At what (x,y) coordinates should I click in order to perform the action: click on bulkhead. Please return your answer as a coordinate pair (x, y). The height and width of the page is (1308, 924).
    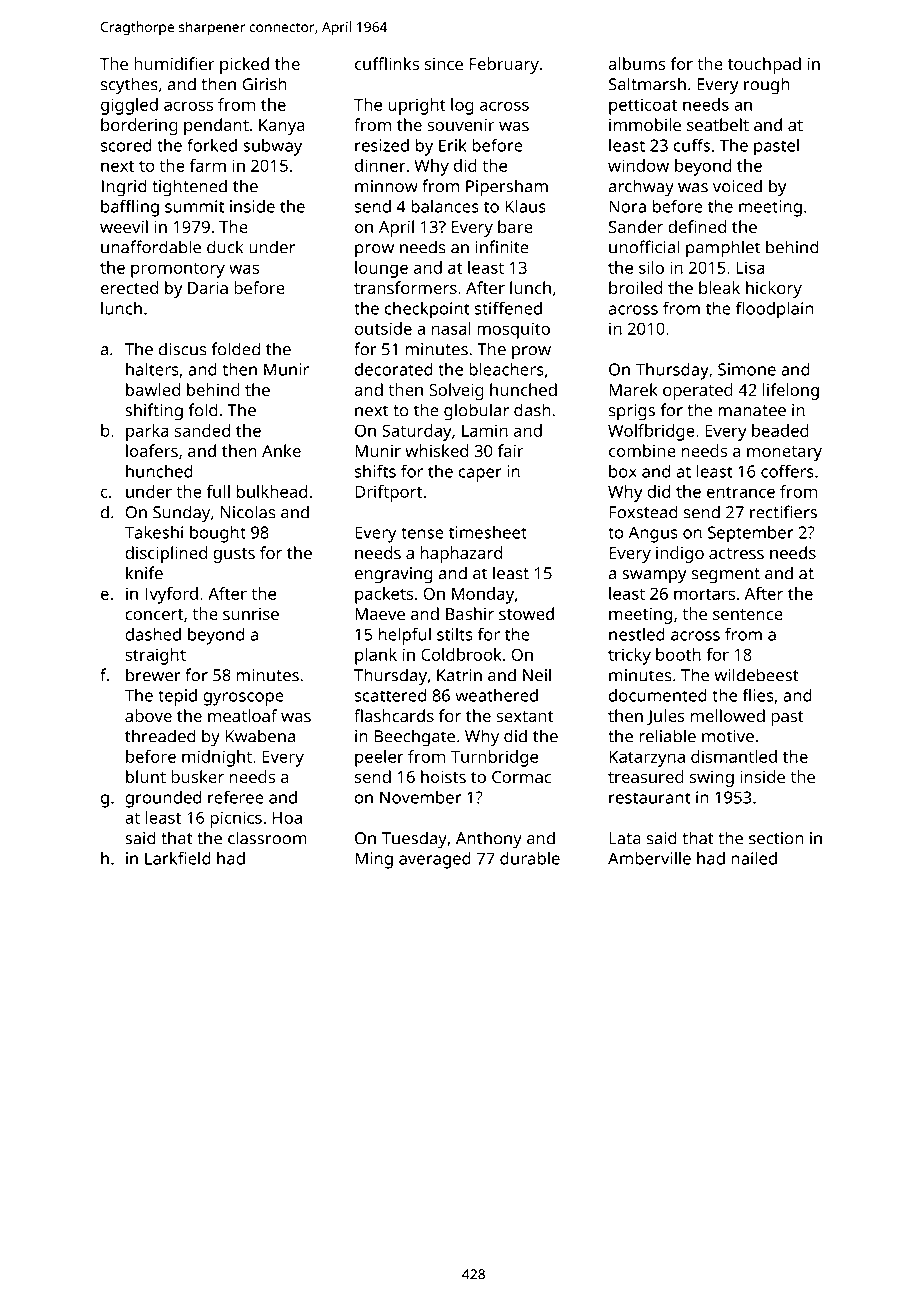
    Looking at the image, I should click on (272, 491).
